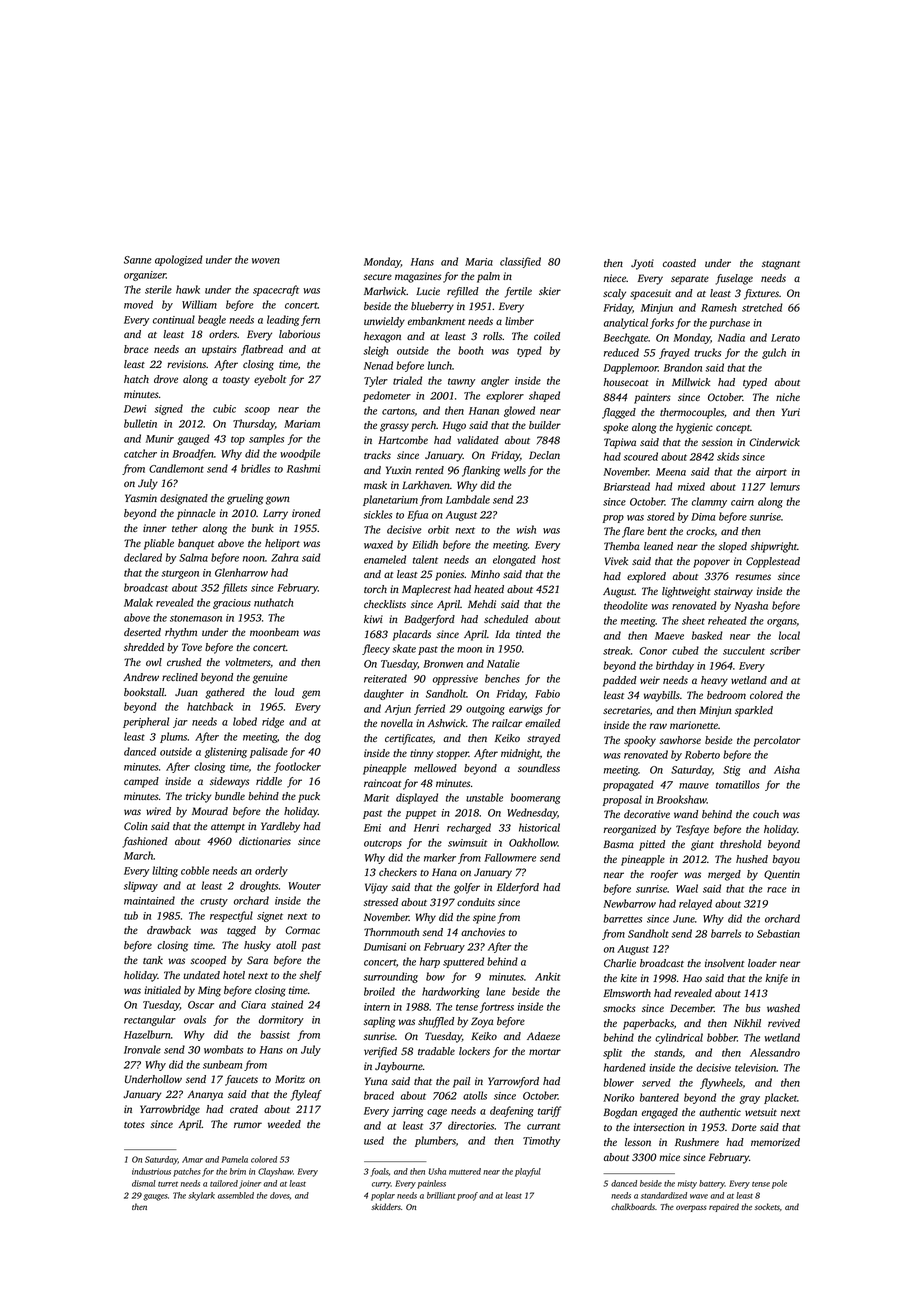 This screenshot has width=924, height=1308. Describe the element at coordinates (488, 277) in the screenshot. I see `palm` at that location.
